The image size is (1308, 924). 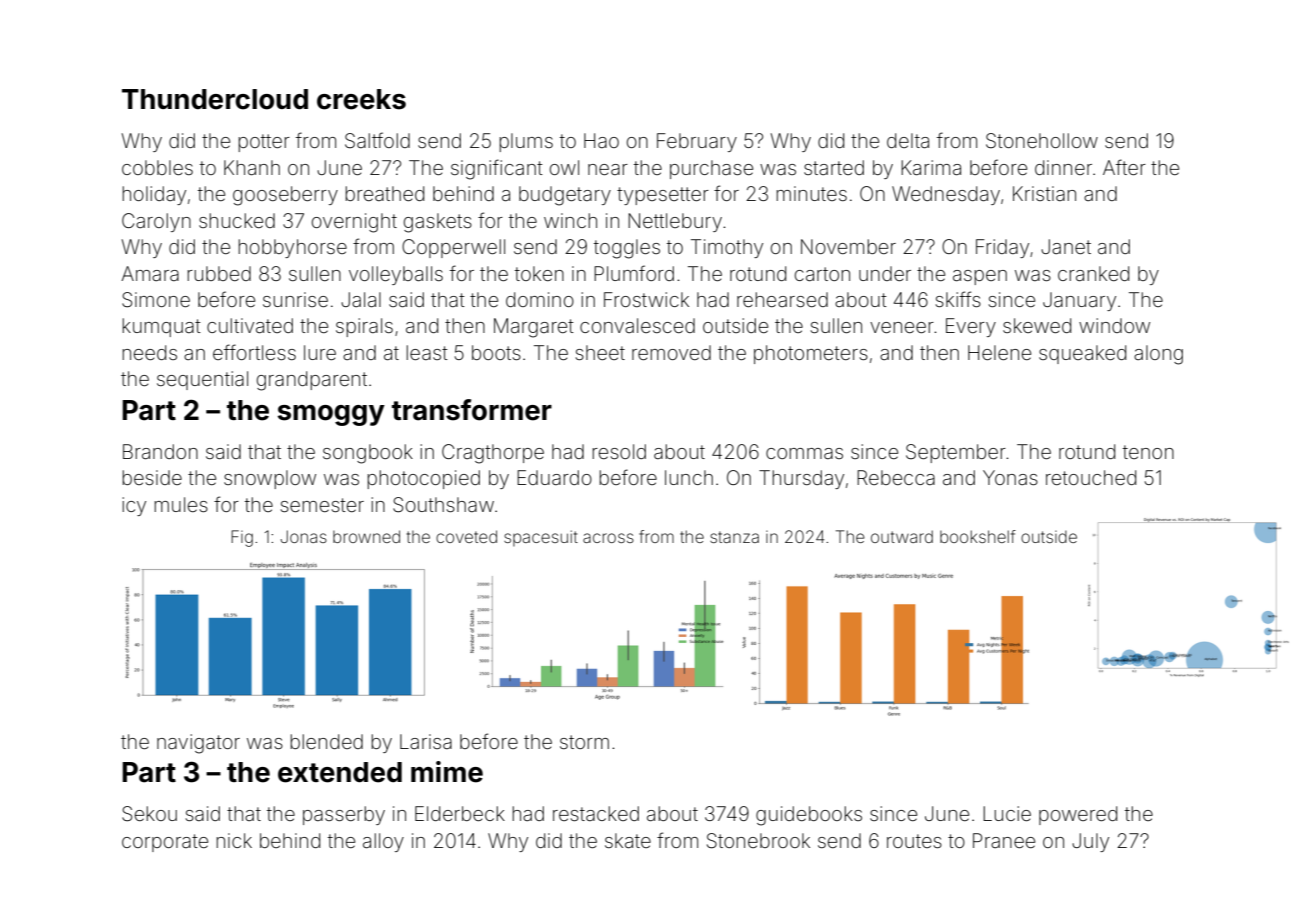 What do you see at coordinates (234, 840) in the screenshot?
I see `nick` at bounding box center [234, 840].
